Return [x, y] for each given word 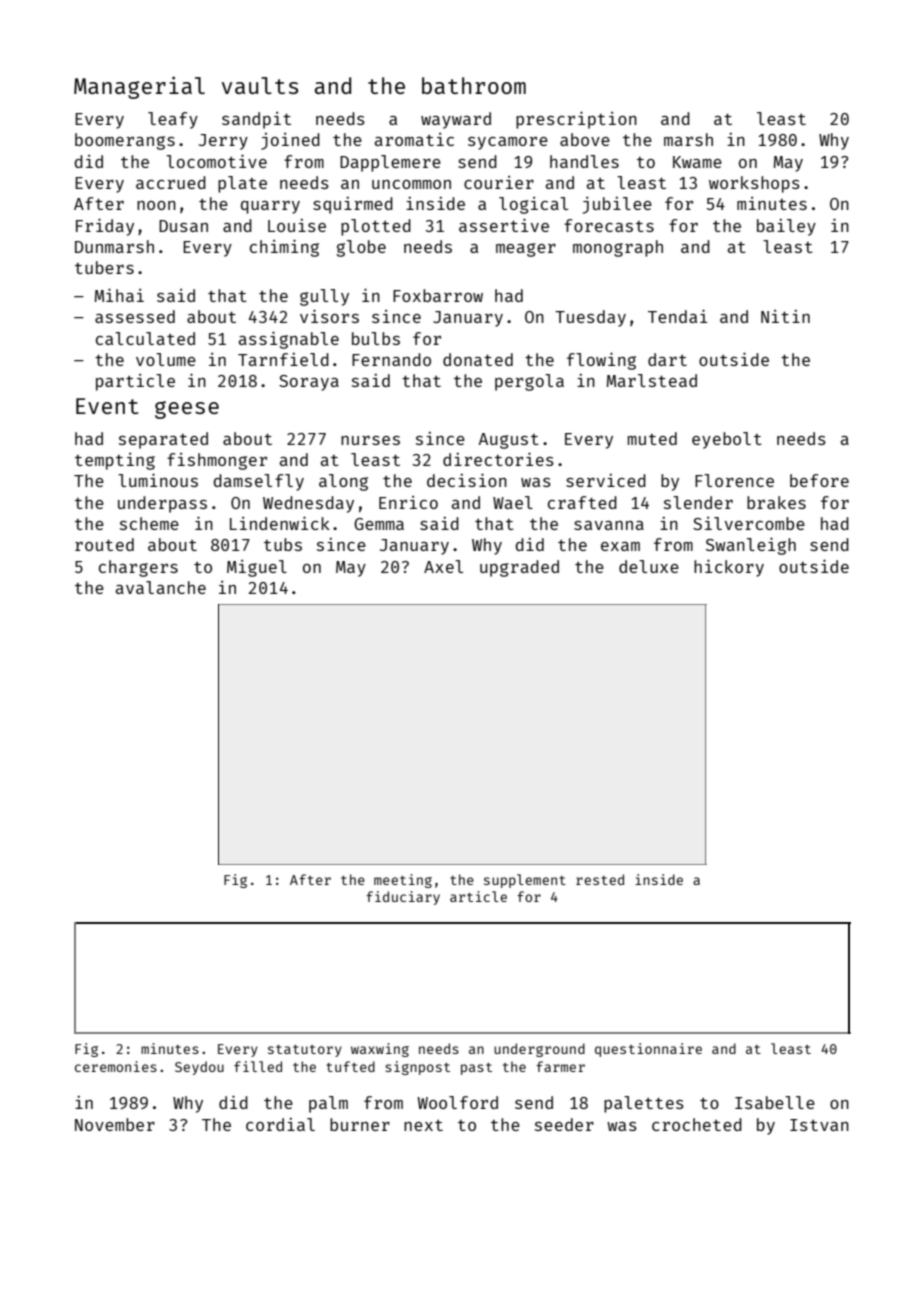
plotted [376, 227]
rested [600, 879]
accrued [171, 182]
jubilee [617, 205]
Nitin [785, 316]
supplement [525, 881]
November [115, 1124]
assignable [289, 340]
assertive [504, 225]
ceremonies [116, 1066]
